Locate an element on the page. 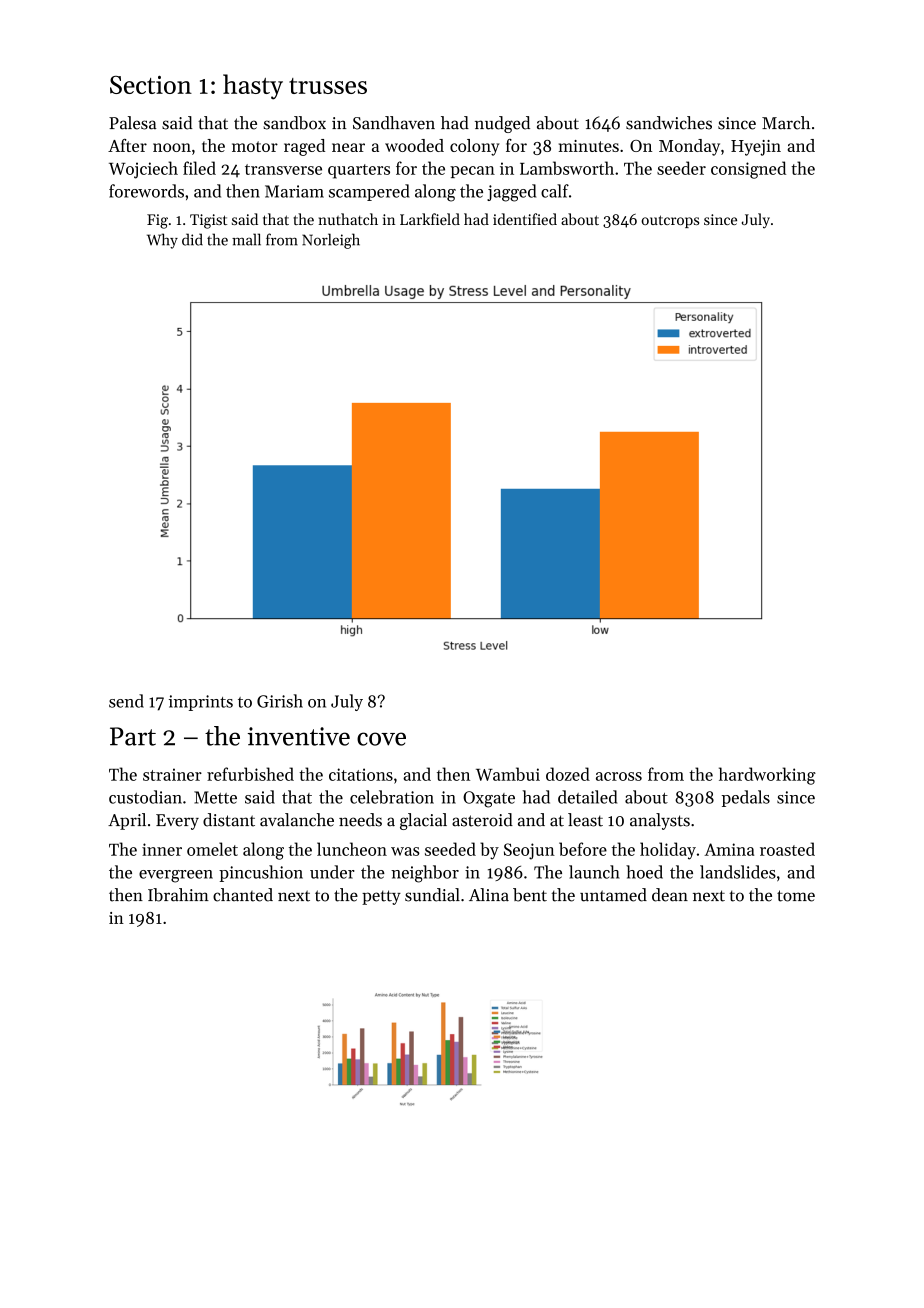 This image has width=924, height=1308. motor is located at coordinates (255, 146).
